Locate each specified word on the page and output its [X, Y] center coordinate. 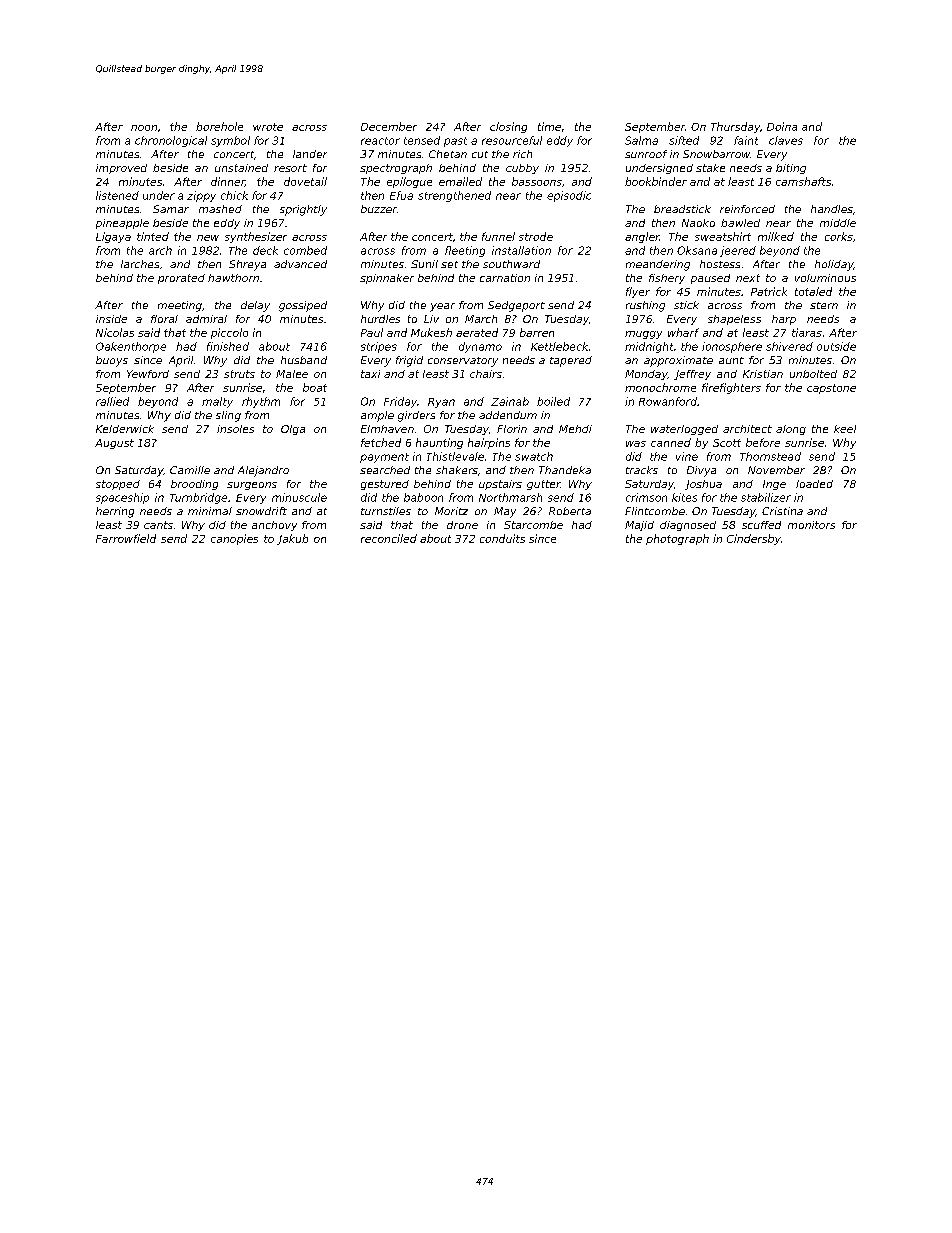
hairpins [489, 443]
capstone [831, 389]
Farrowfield [126, 538]
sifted [684, 140]
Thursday [735, 127]
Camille [190, 470]
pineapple [122, 224]
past [455, 142]
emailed [460, 181]
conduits [502, 538]
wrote [268, 127]
